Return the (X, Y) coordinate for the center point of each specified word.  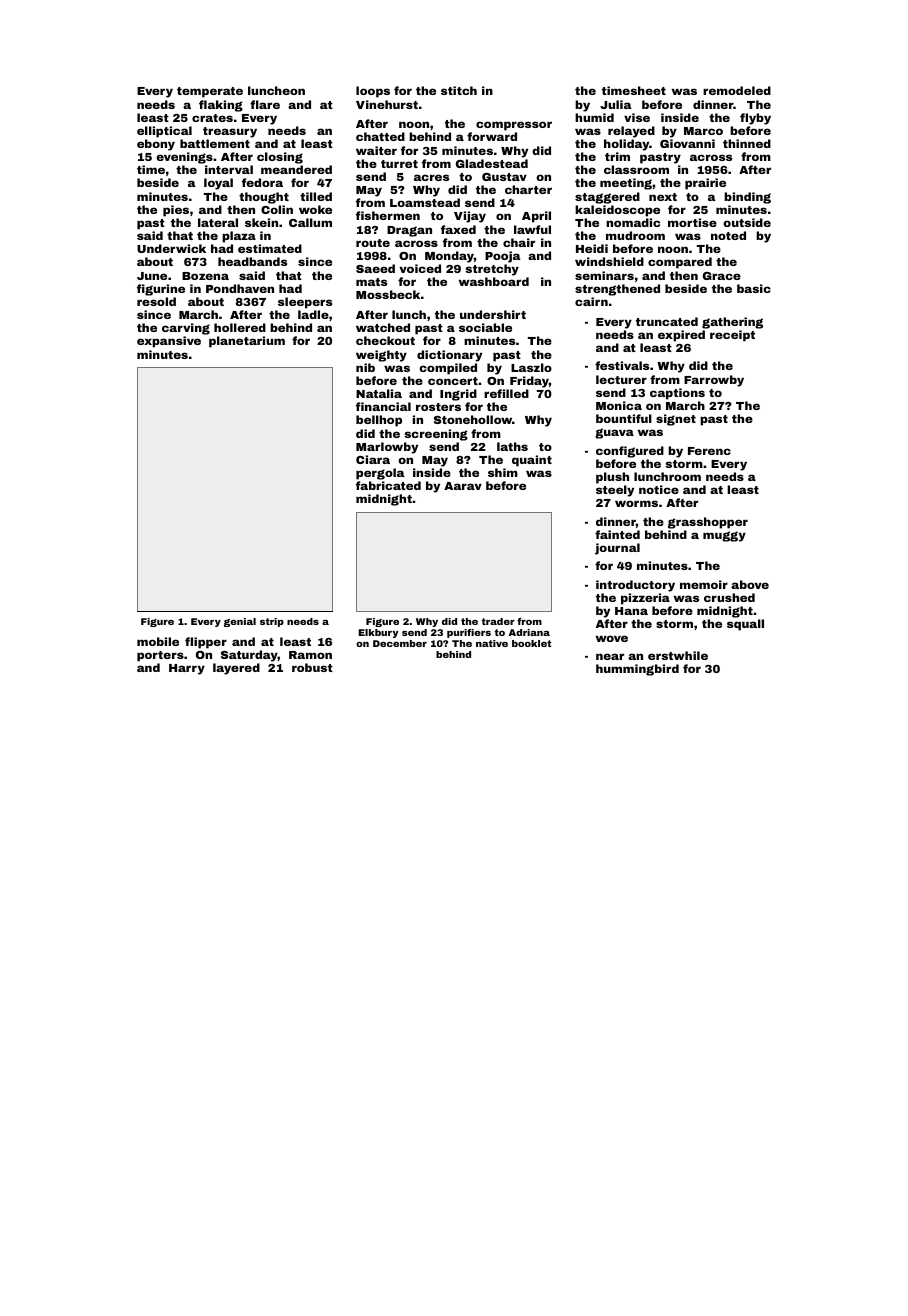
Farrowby (714, 381)
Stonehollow (473, 419)
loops (373, 92)
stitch (459, 90)
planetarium (247, 342)
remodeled (737, 90)
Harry (187, 669)
